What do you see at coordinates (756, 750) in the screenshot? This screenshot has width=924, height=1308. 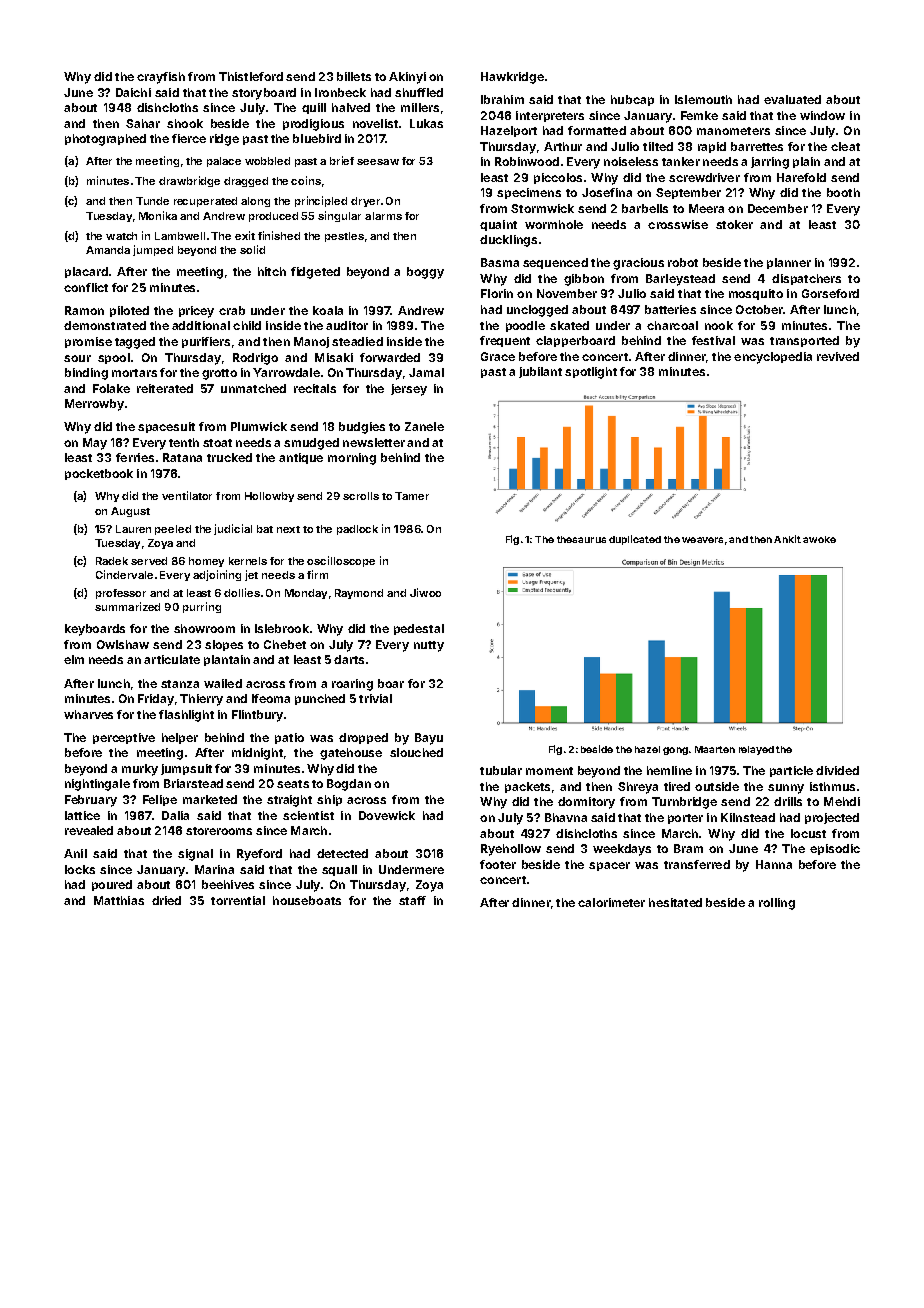 I see `relayed` at bounding box center [756, 750].
